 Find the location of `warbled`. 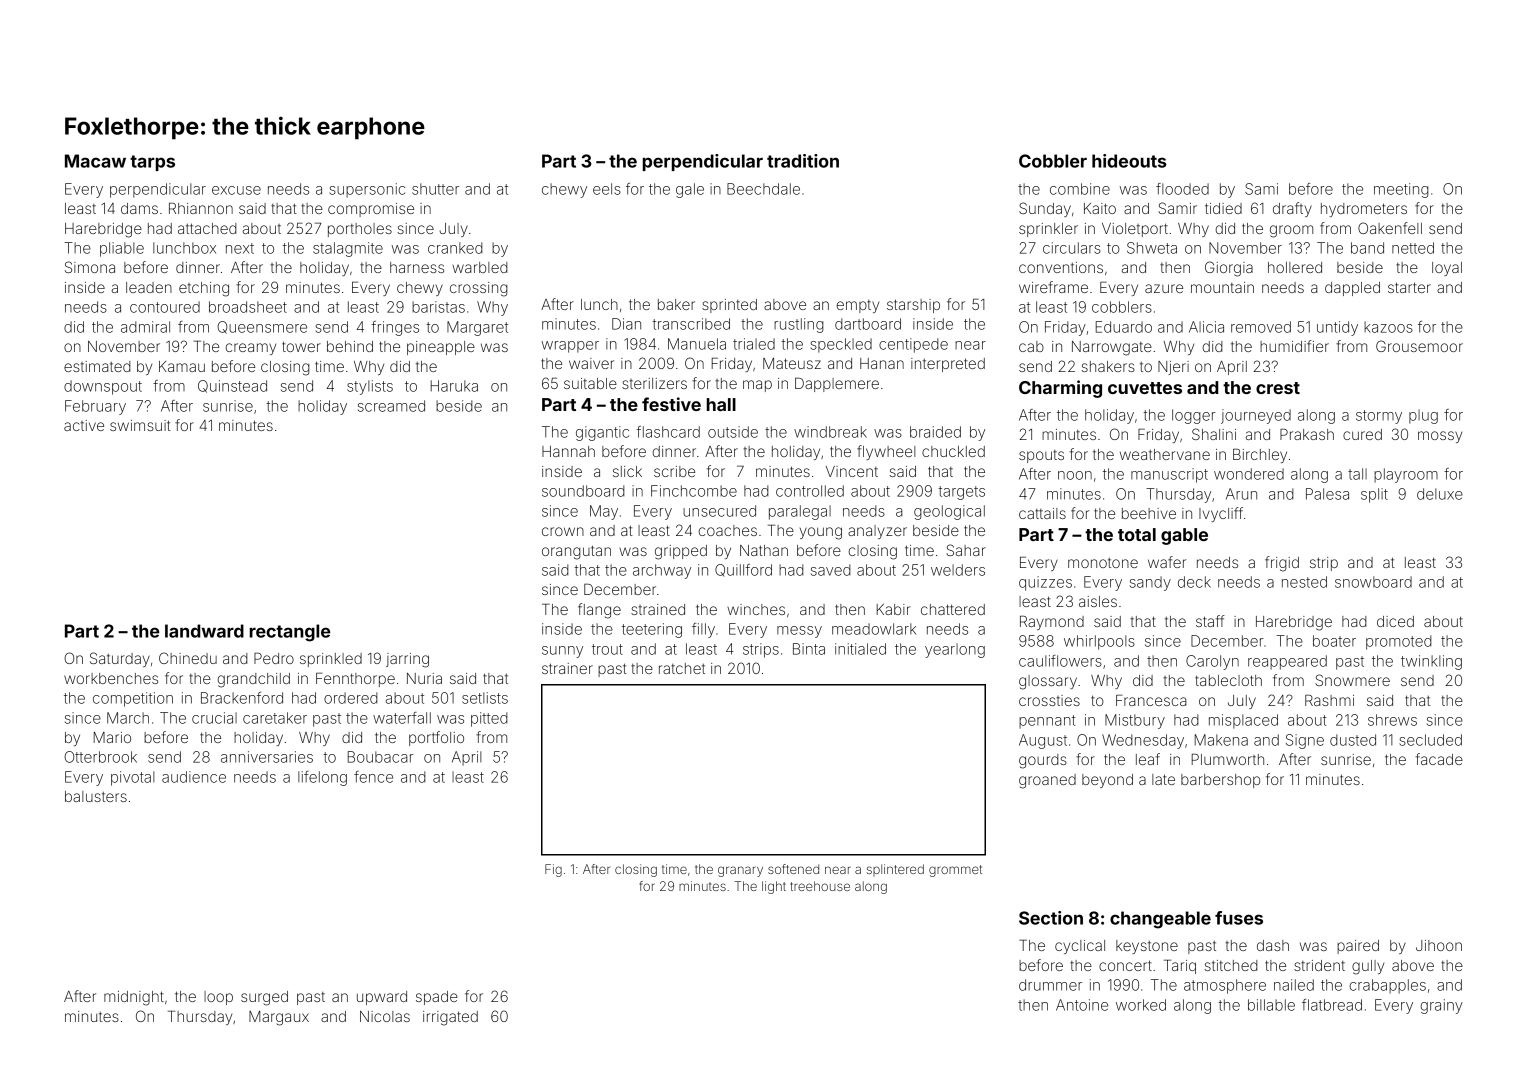

warbled is located at coordinates (480, 267).
